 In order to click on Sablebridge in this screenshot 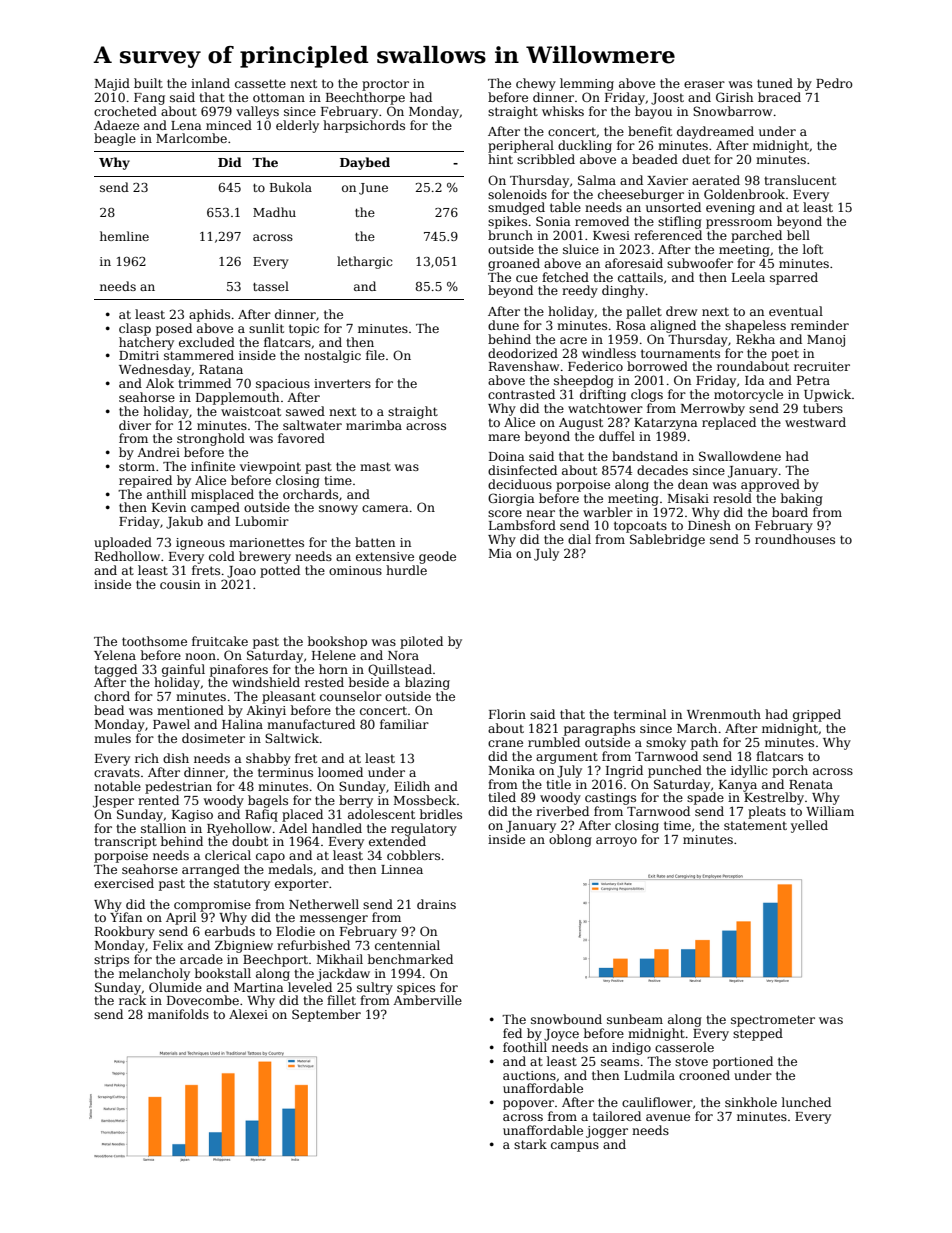, I will do `click(667, 540)`.
